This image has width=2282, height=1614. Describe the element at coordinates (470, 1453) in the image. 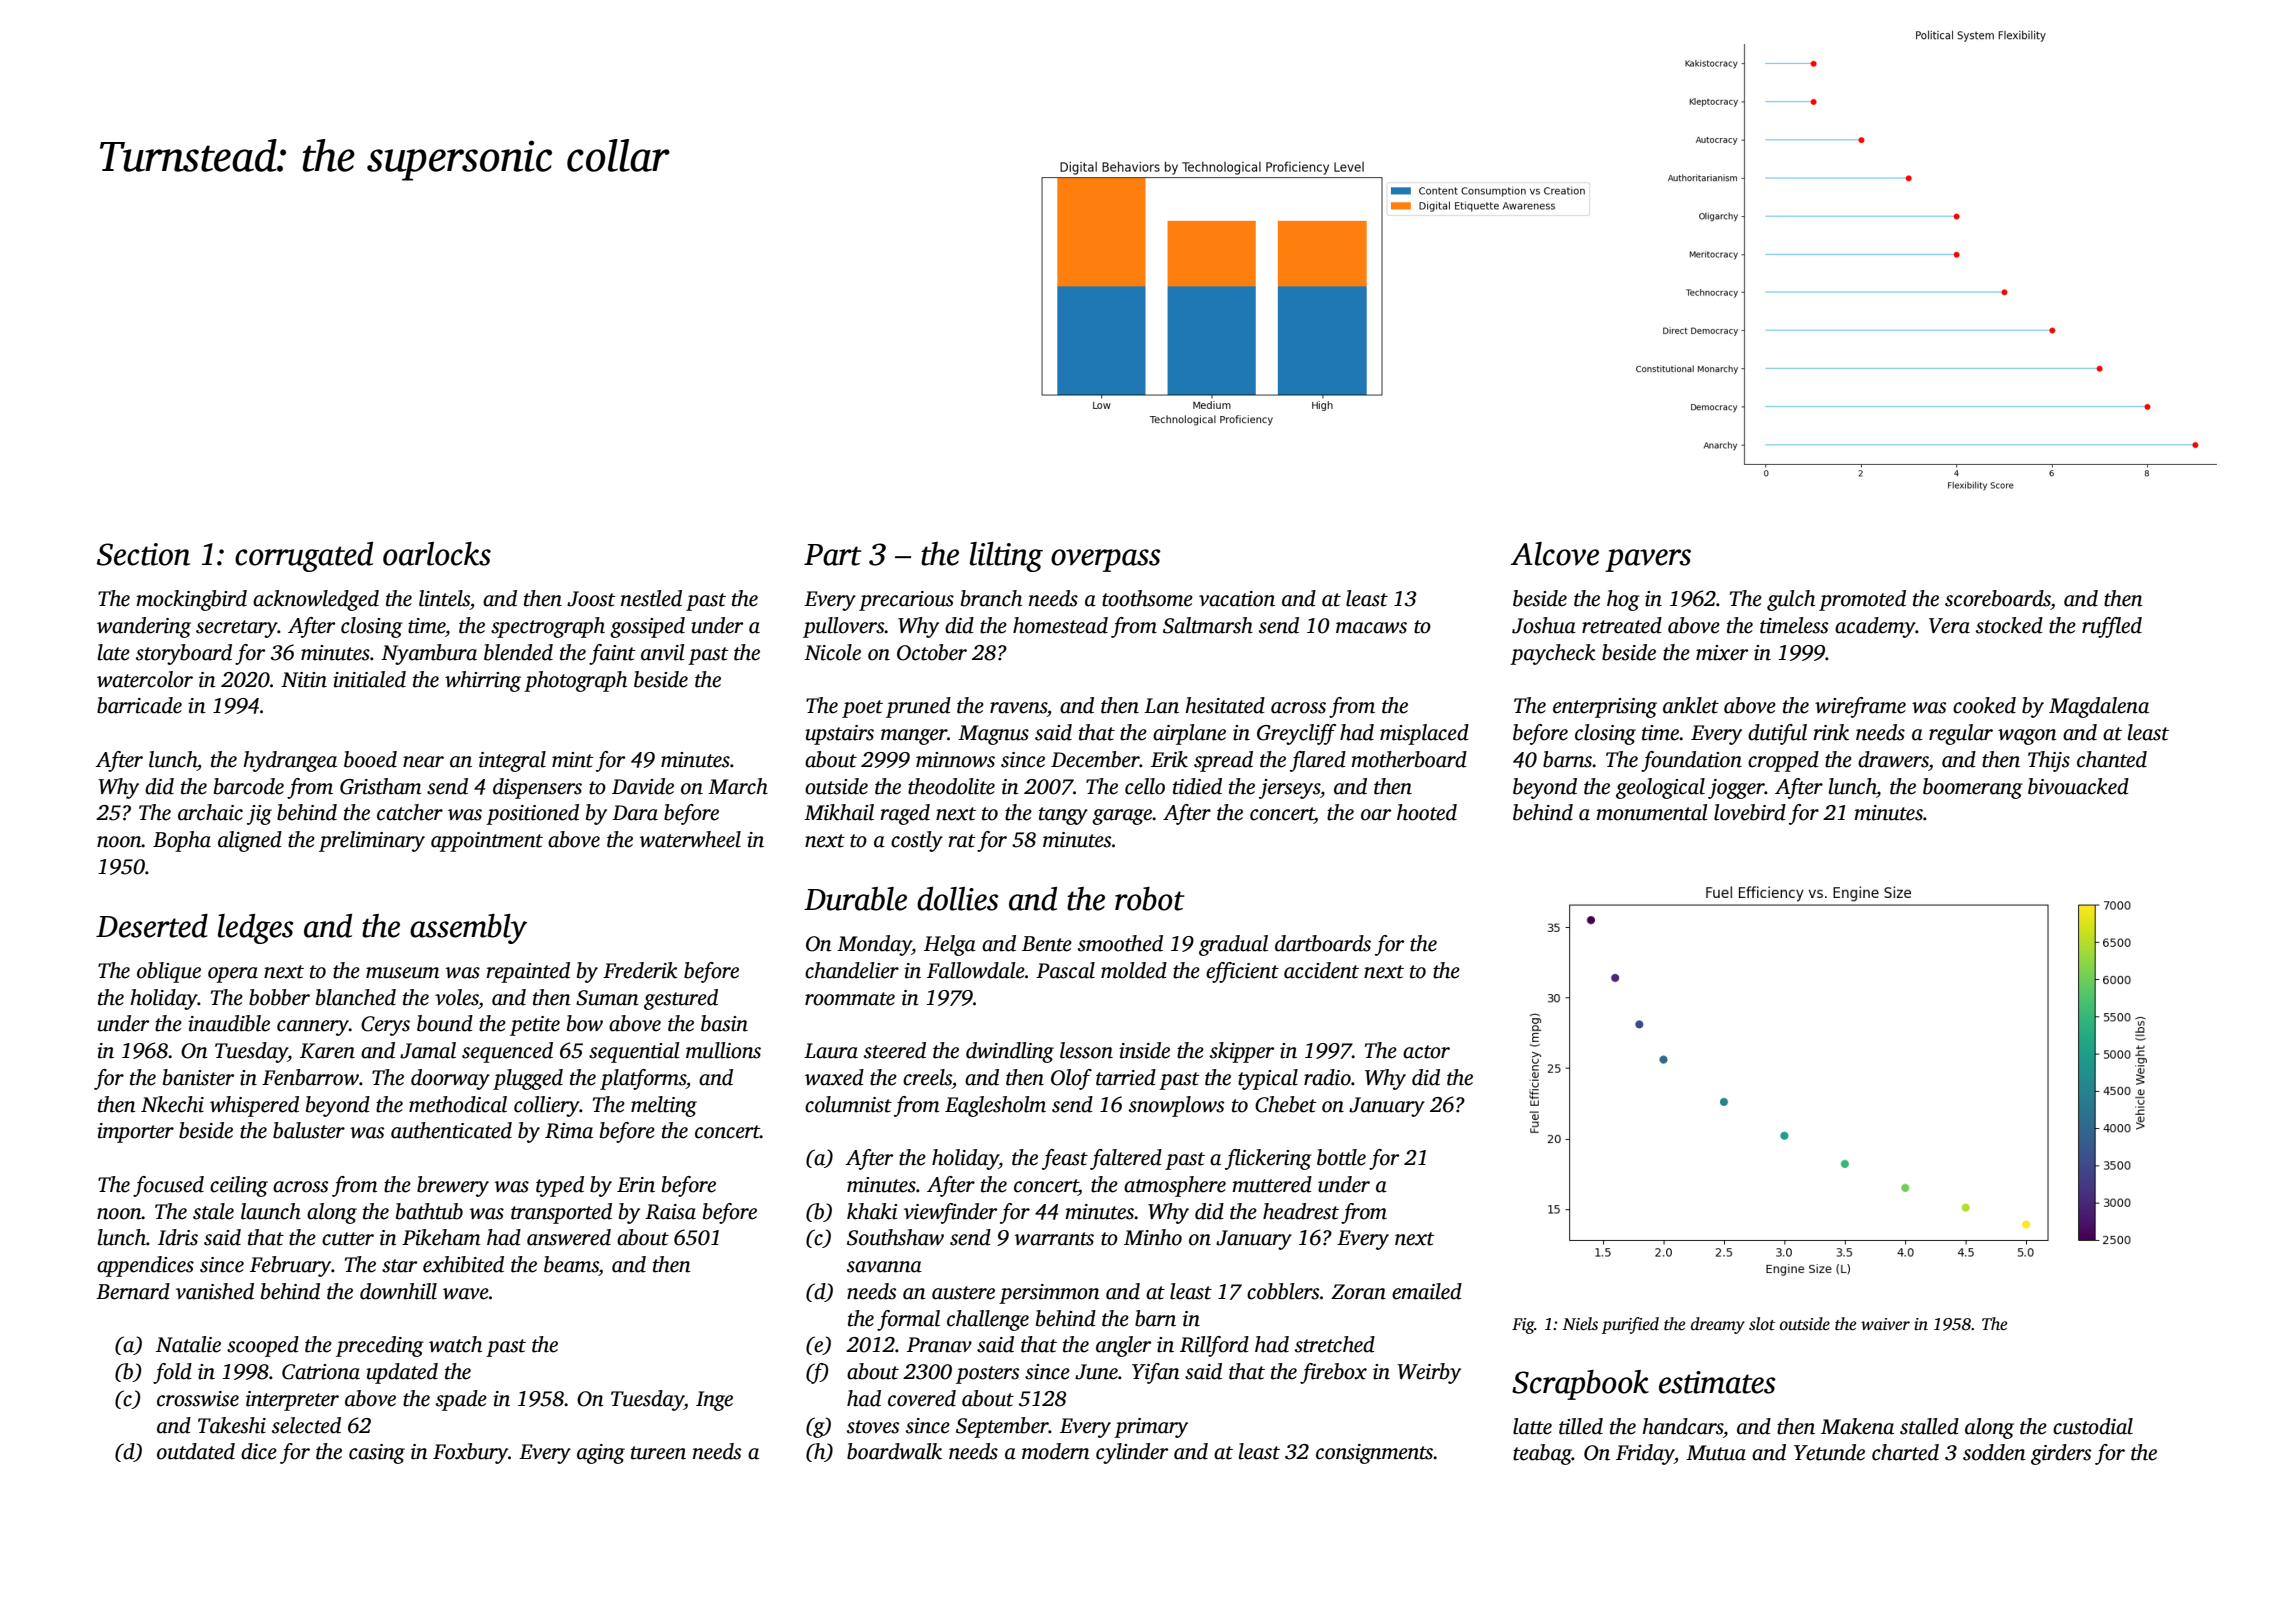

I see `Foxbury` at that location.
